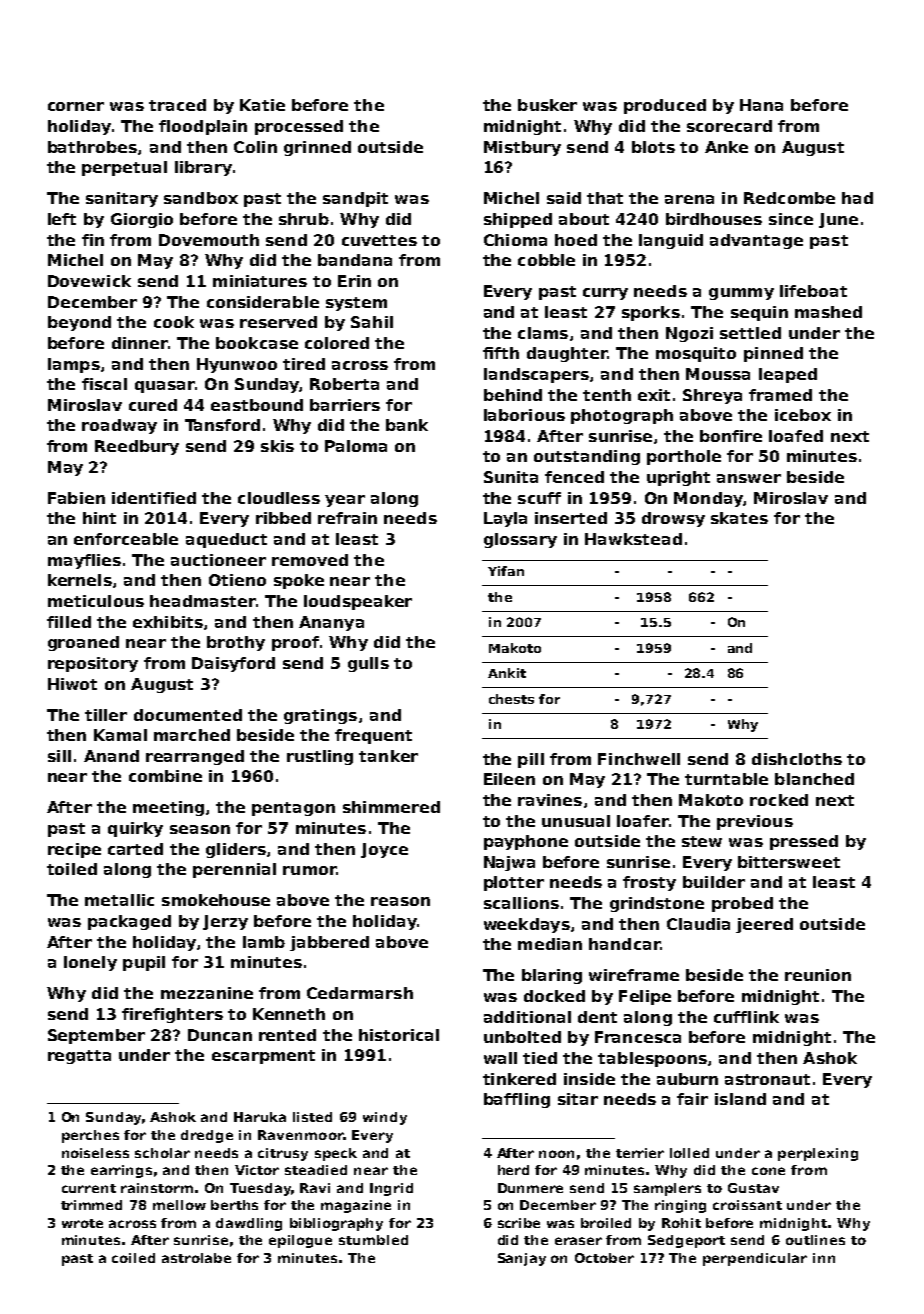  Describe the element at coordinates (505, 519) in the image. I see `Layla` at that location.
